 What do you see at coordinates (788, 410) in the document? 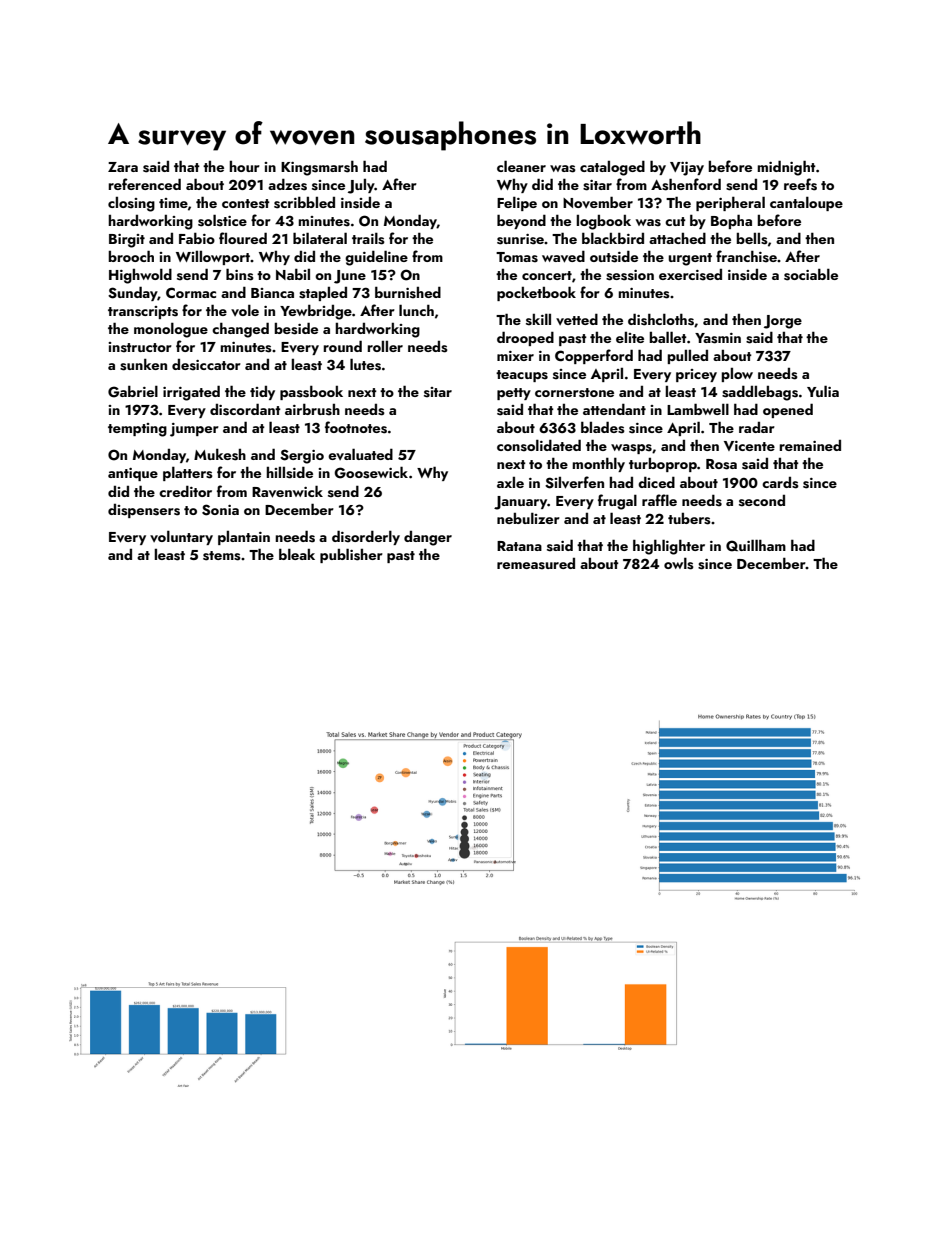
I see `opened` at bounding box center [788, 410].
